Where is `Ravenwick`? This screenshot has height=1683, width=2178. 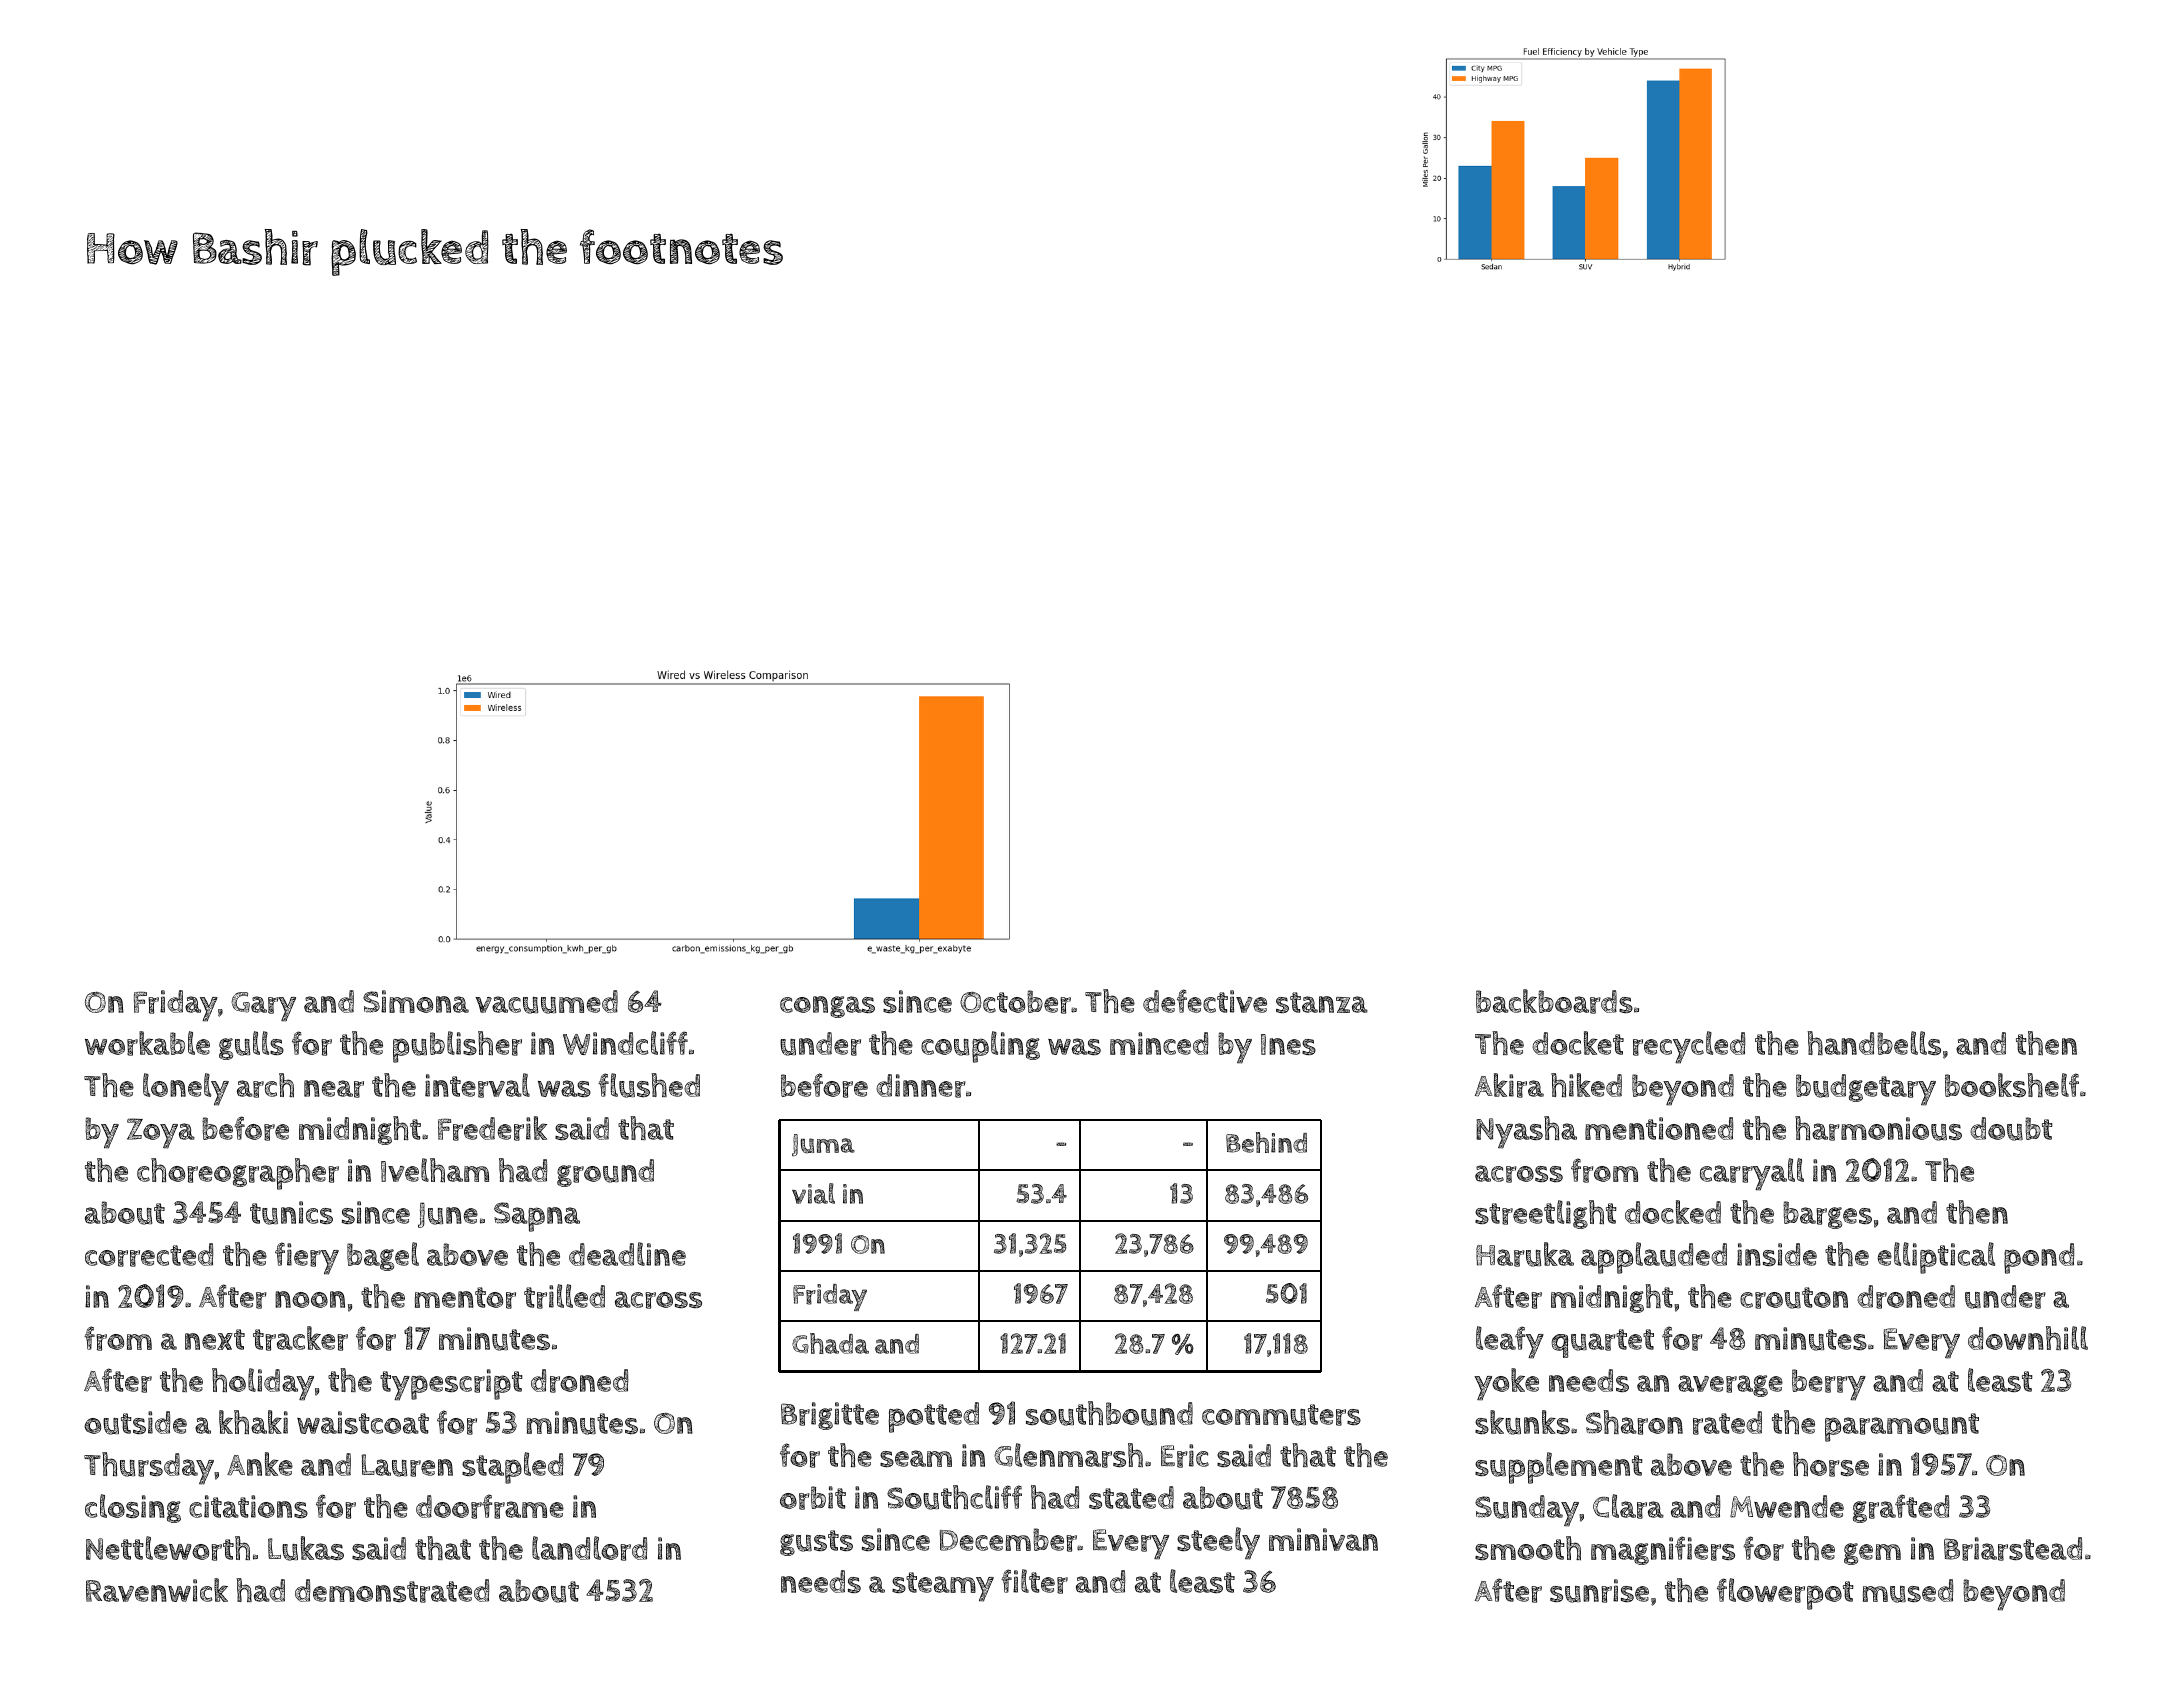 Ravenwick is located at coordinates (157, 1590).
